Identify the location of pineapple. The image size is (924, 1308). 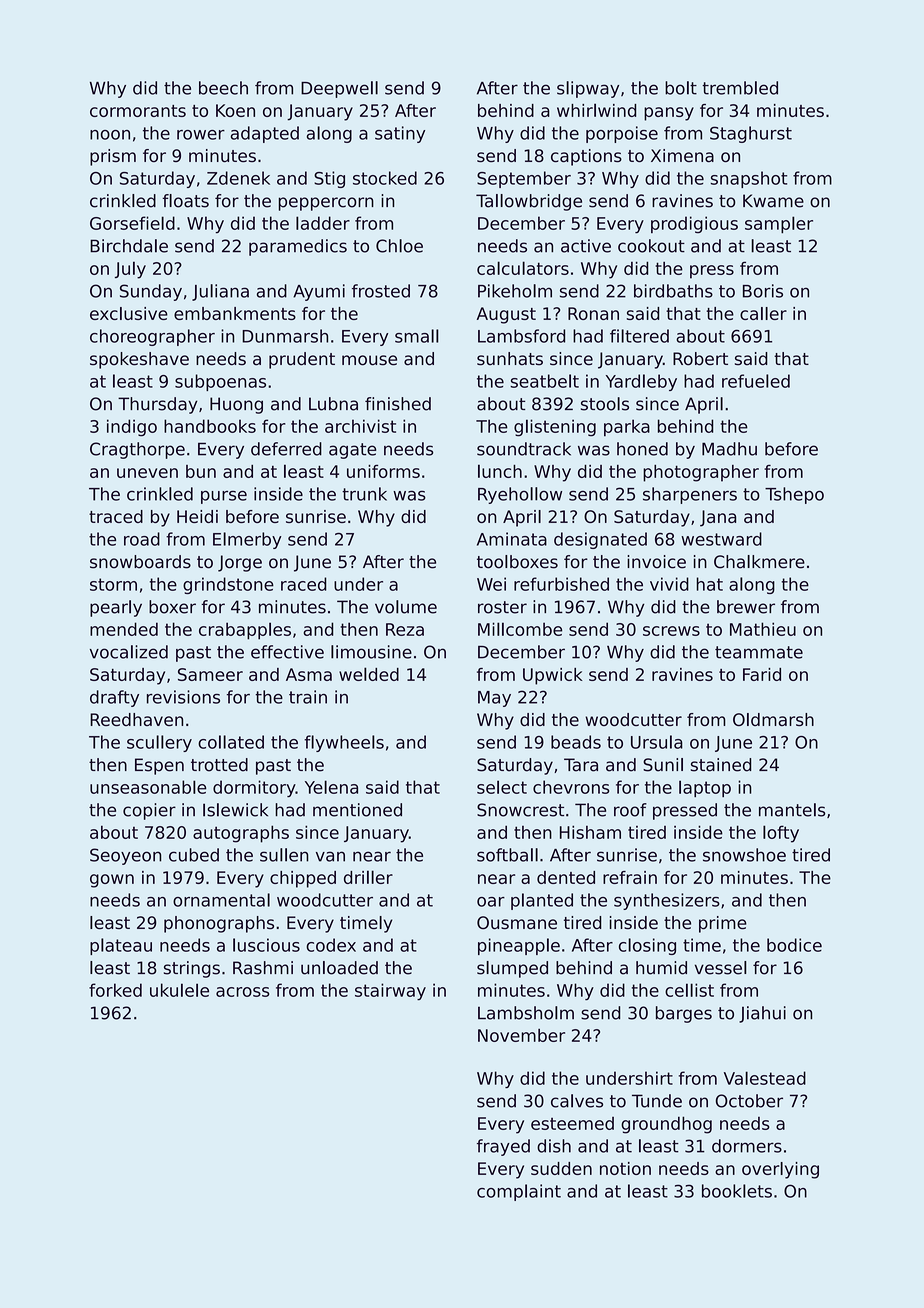
(519, 946).
